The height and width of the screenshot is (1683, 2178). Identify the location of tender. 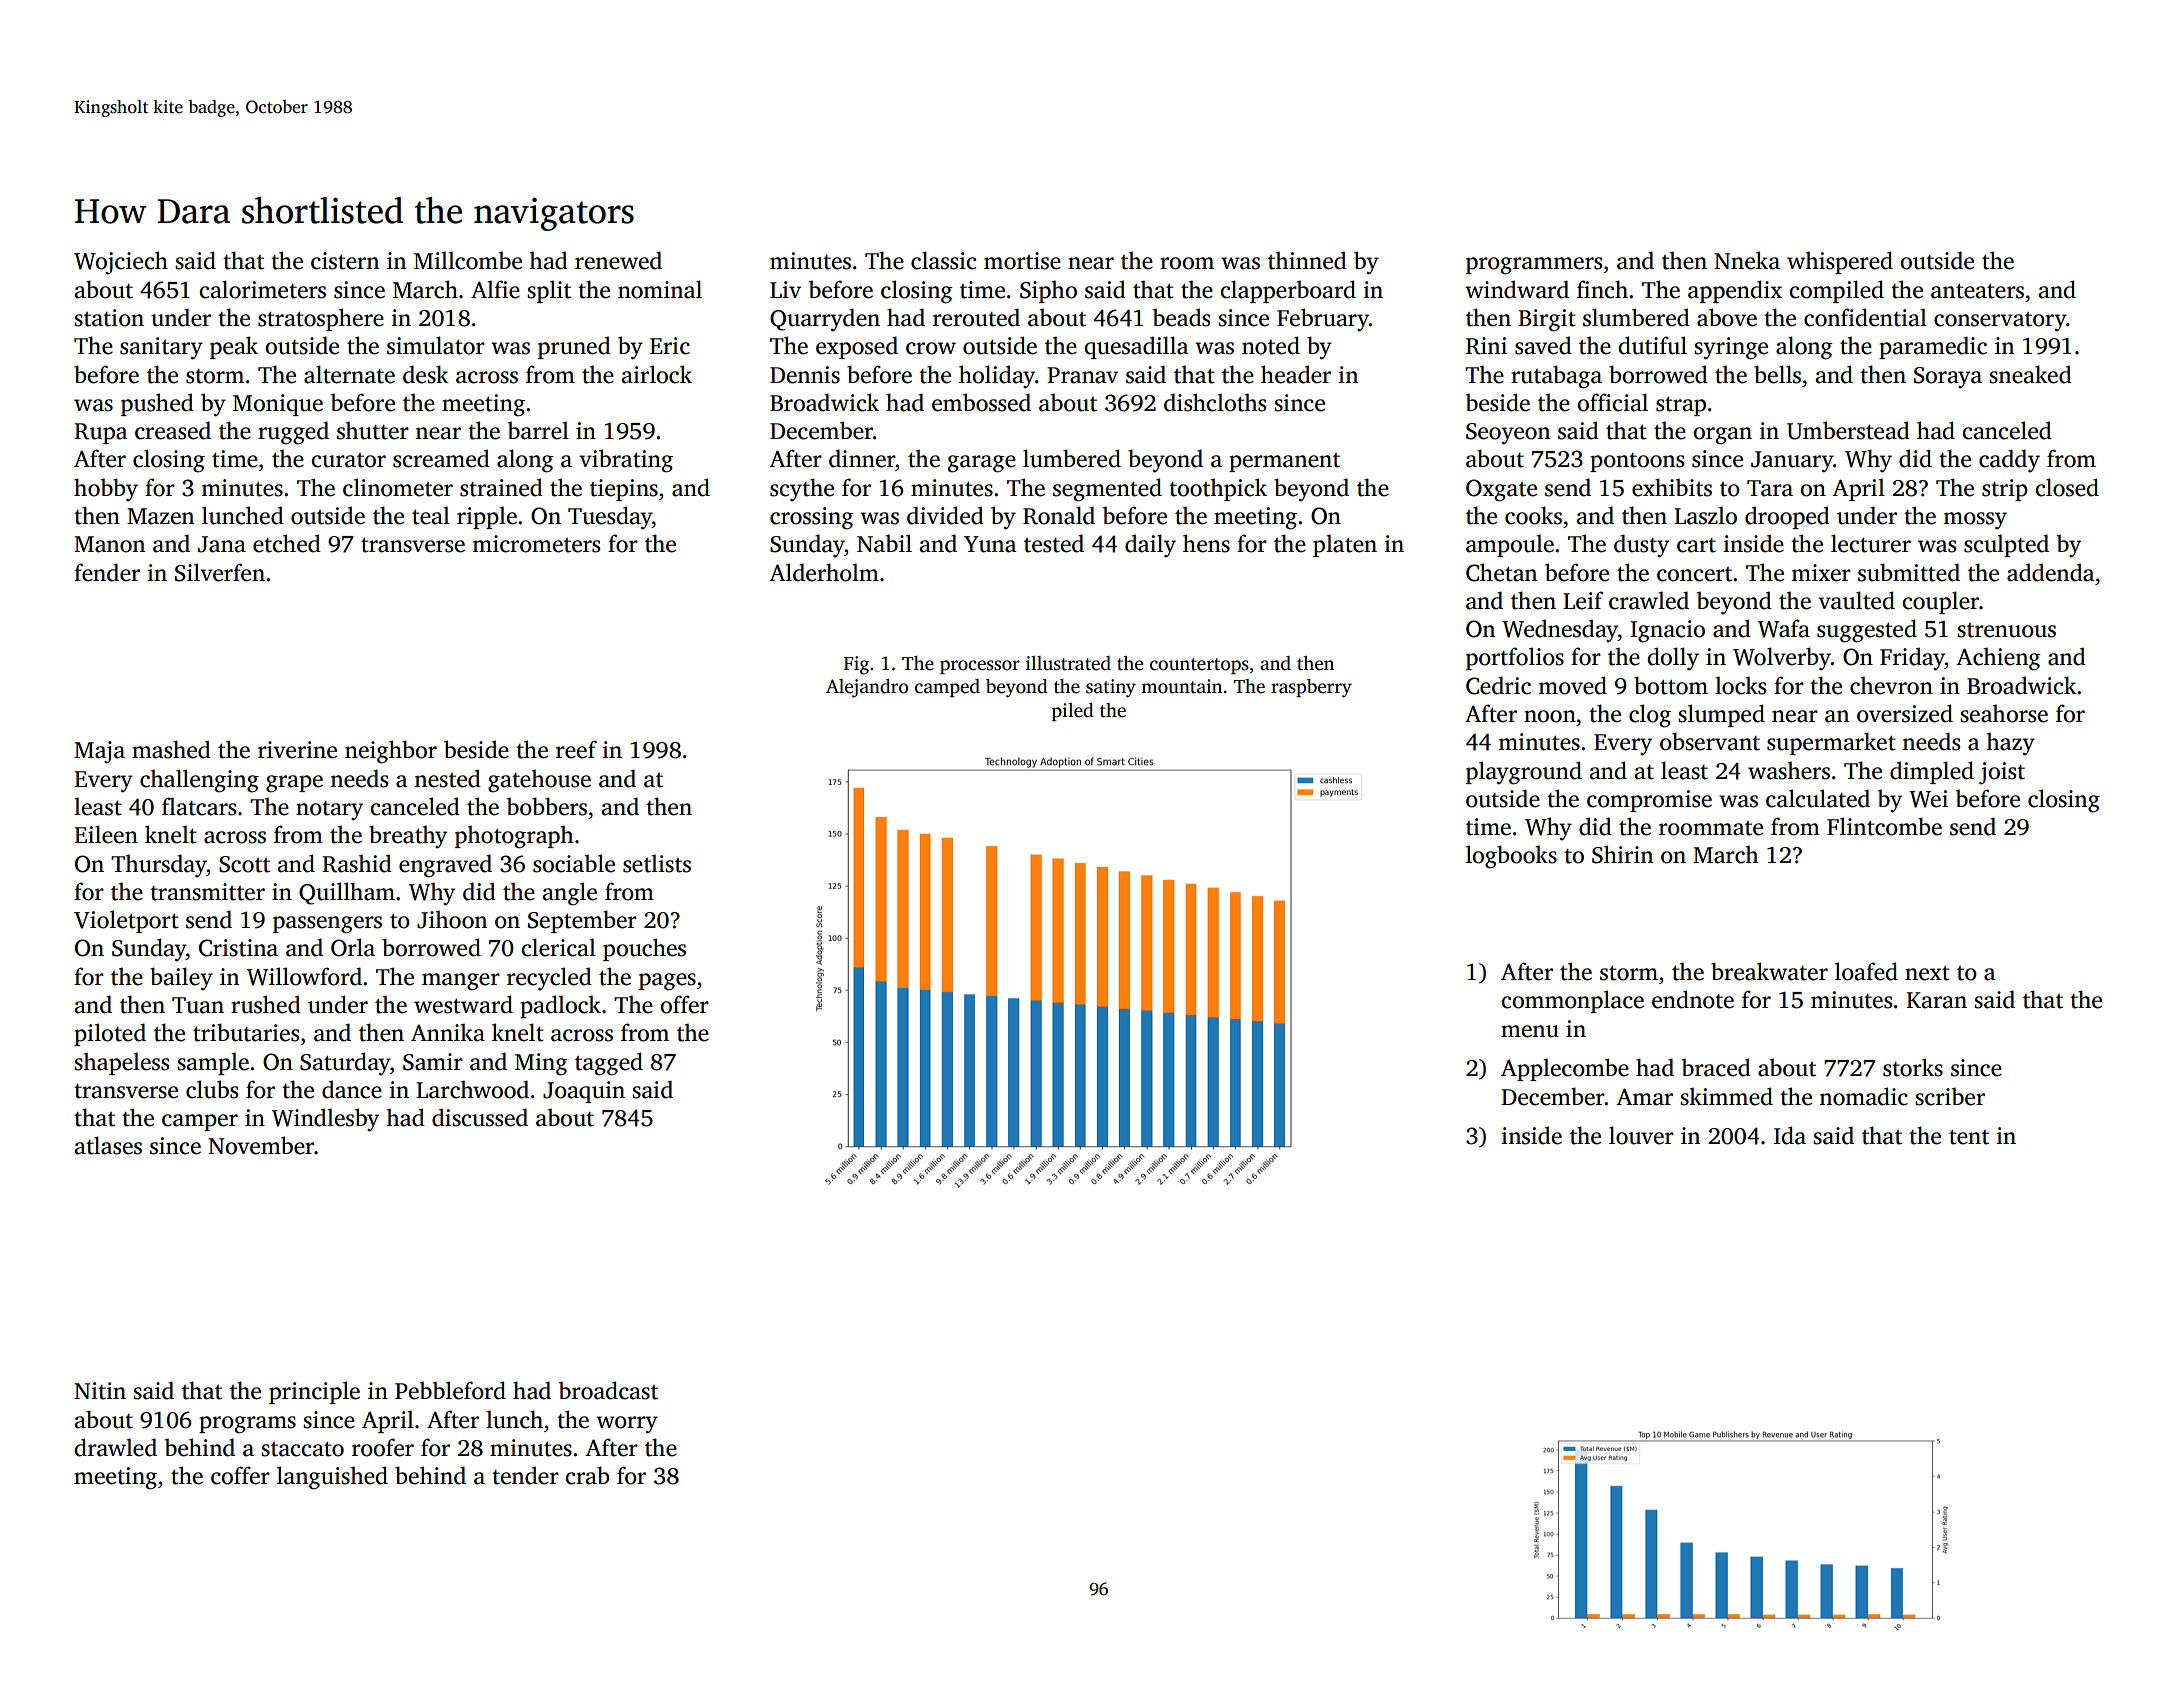
(525, 1475).
